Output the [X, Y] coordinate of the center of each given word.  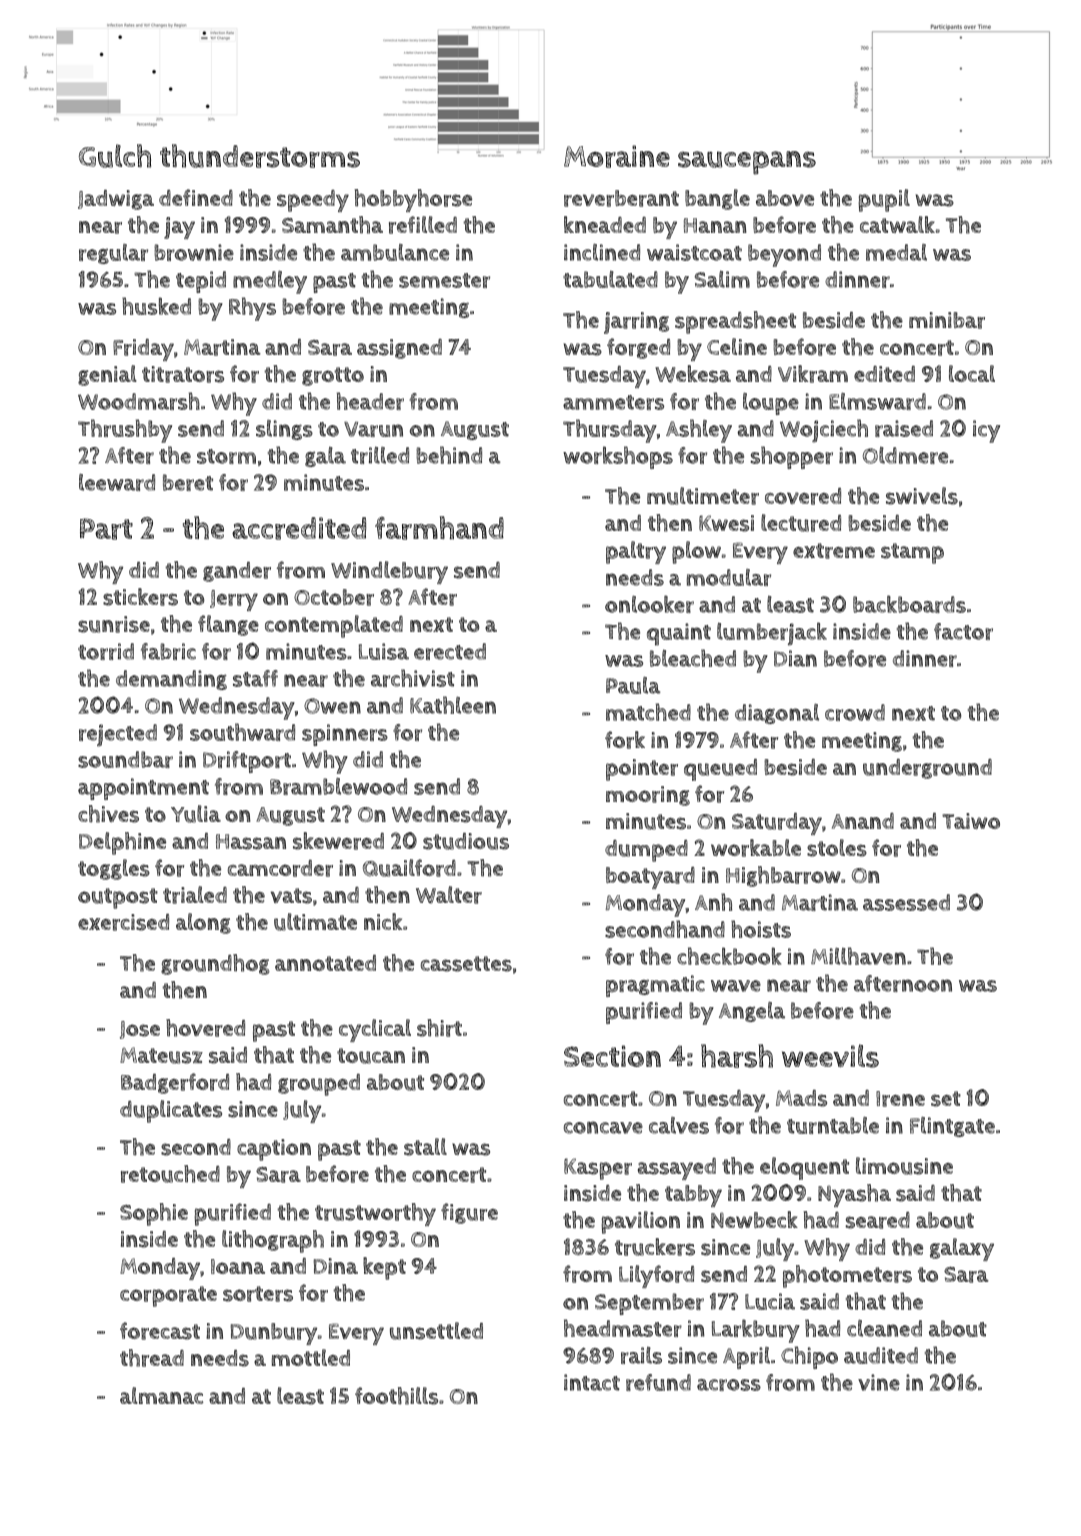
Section [612, 1056]
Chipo [809, 1357]
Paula [633, 685]
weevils [830, 1056]
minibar [947, 320]
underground [927, 769]
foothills [396, 1396]
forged [638, 348]
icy [986, 431]
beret [188, 482]
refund [658, 1382]
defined [196, 197]
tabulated [610, 279]
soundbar [125, 759]
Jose [140, 1030]
